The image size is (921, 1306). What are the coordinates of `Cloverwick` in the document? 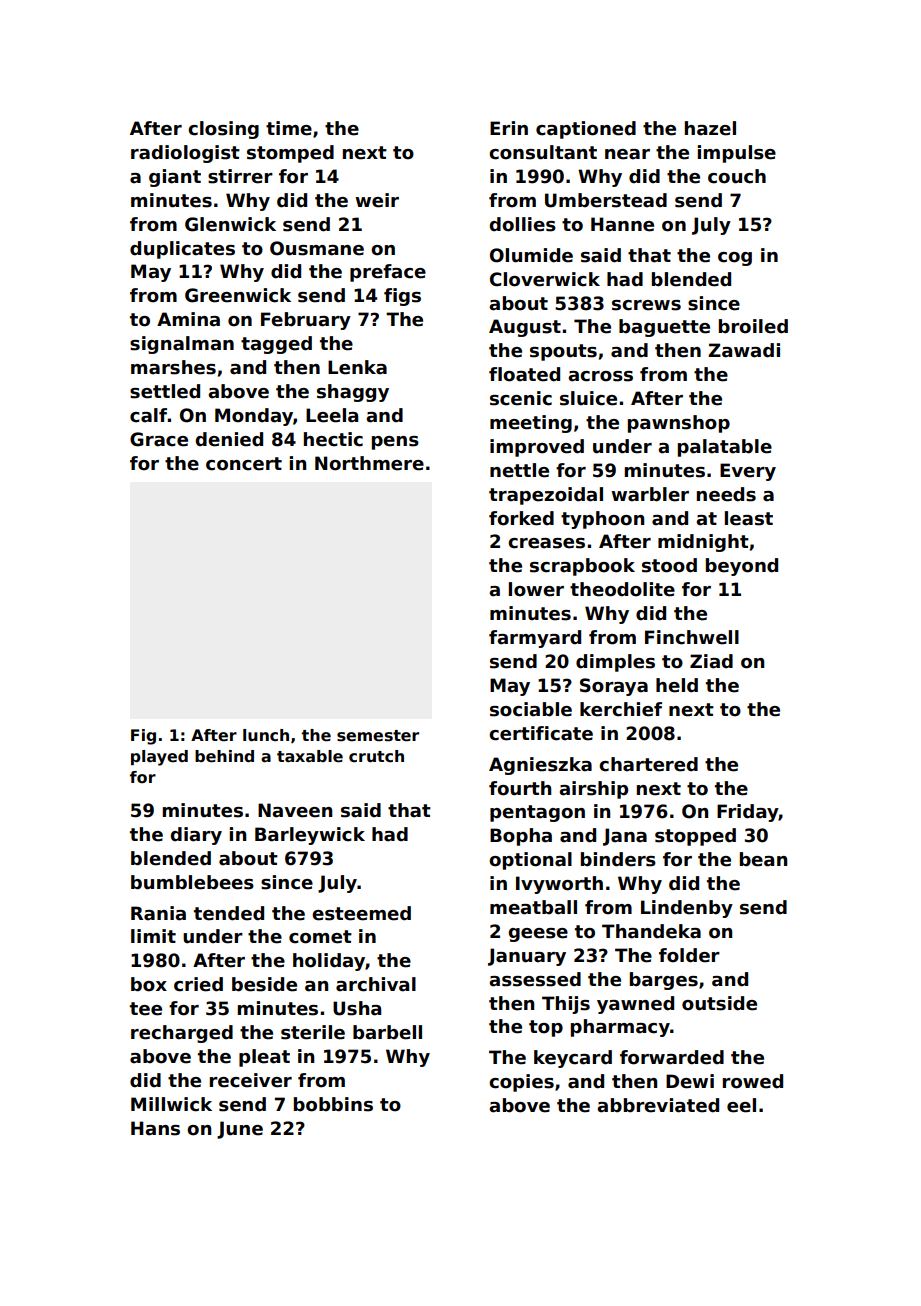 It's located at (545, 279).
